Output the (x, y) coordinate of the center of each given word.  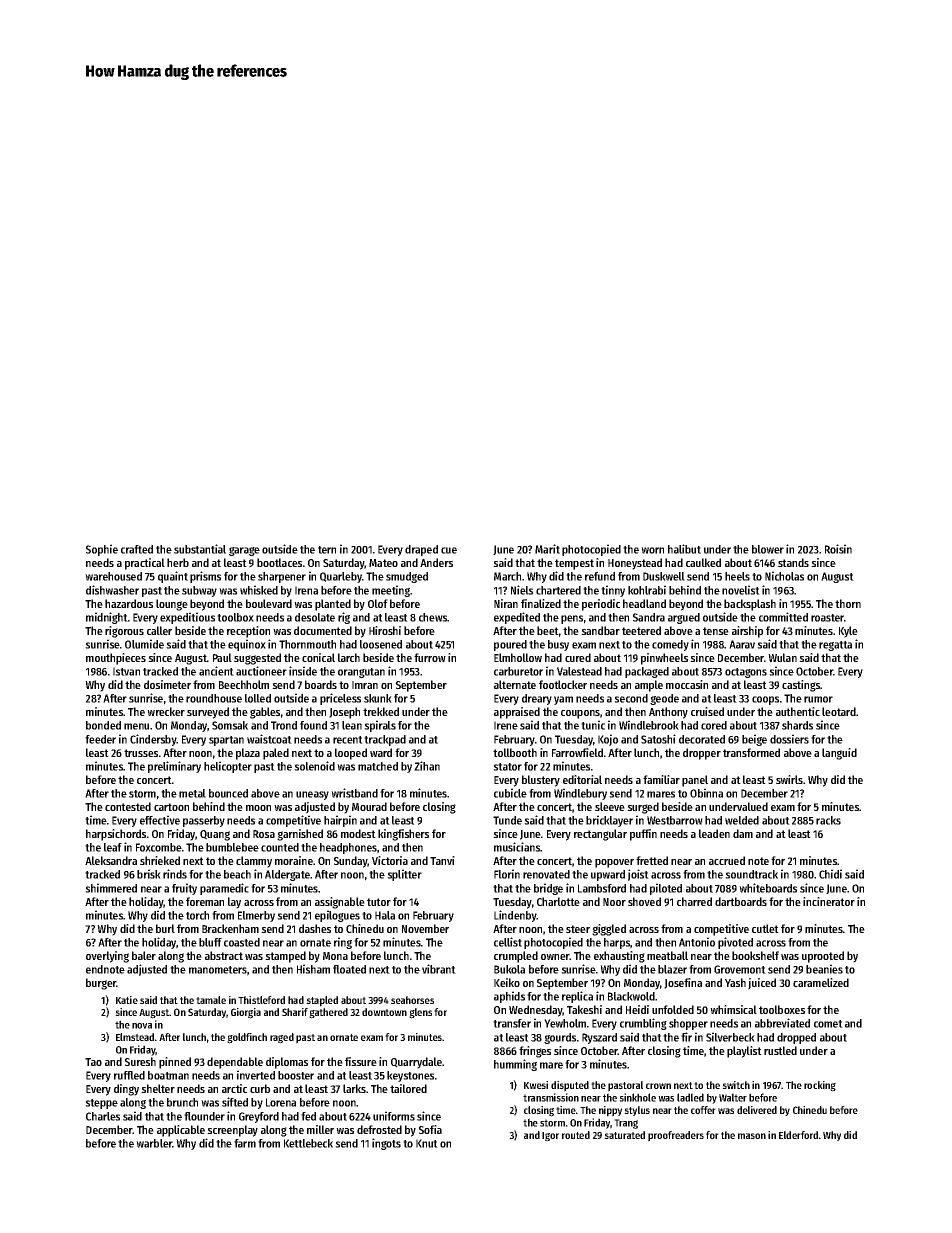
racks (828, 820)
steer (578, 929)
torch (197, 915)
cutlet (765, 928)
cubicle (510, 793)
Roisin (838, 549)
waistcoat (269, 739)
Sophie (102, 550)
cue (449, 550)
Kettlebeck (308, 1143)
